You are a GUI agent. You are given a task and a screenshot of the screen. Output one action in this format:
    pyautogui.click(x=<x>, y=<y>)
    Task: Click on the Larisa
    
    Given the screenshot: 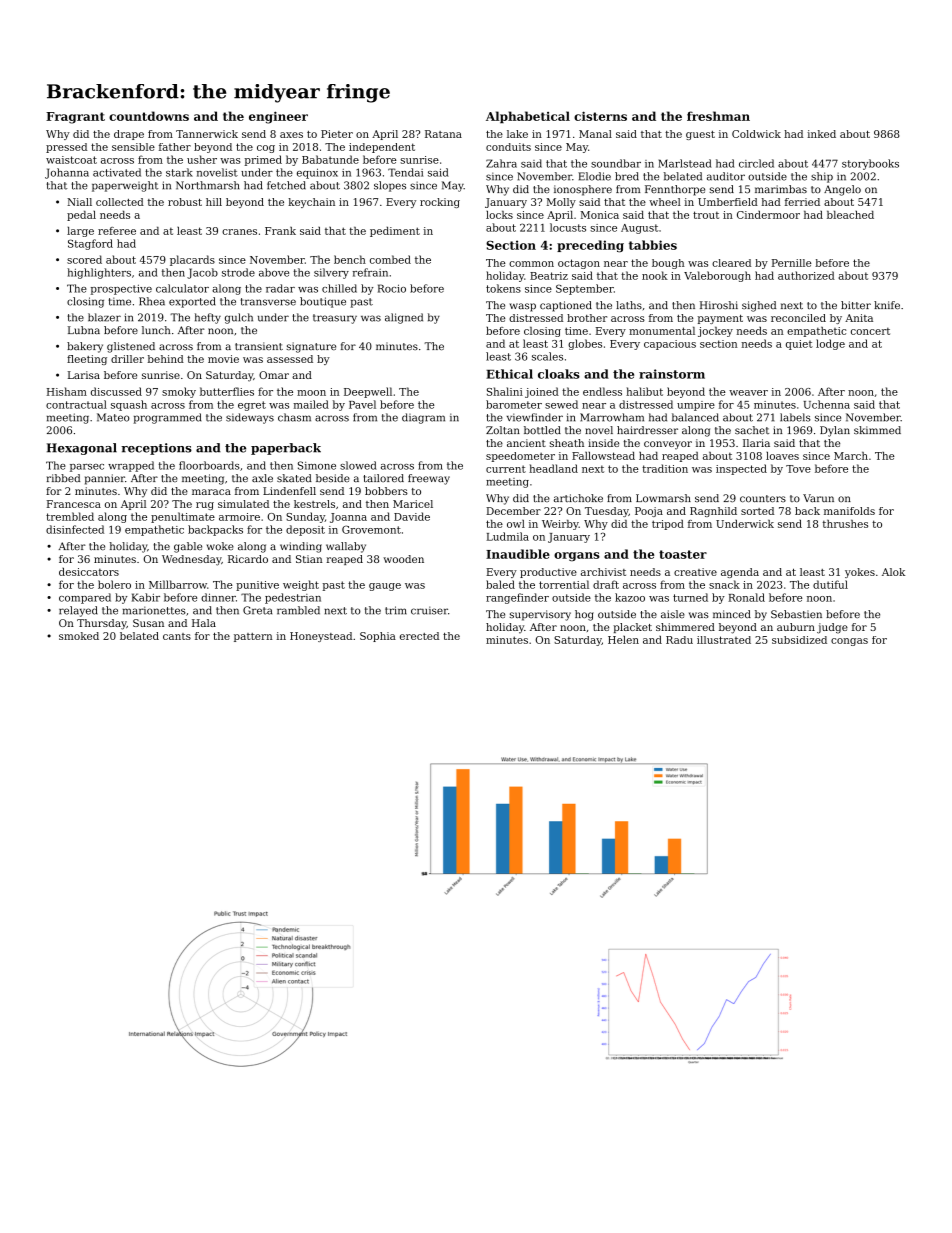 What is the action you would take?
    pyautogui.click(x=84, y=375)
